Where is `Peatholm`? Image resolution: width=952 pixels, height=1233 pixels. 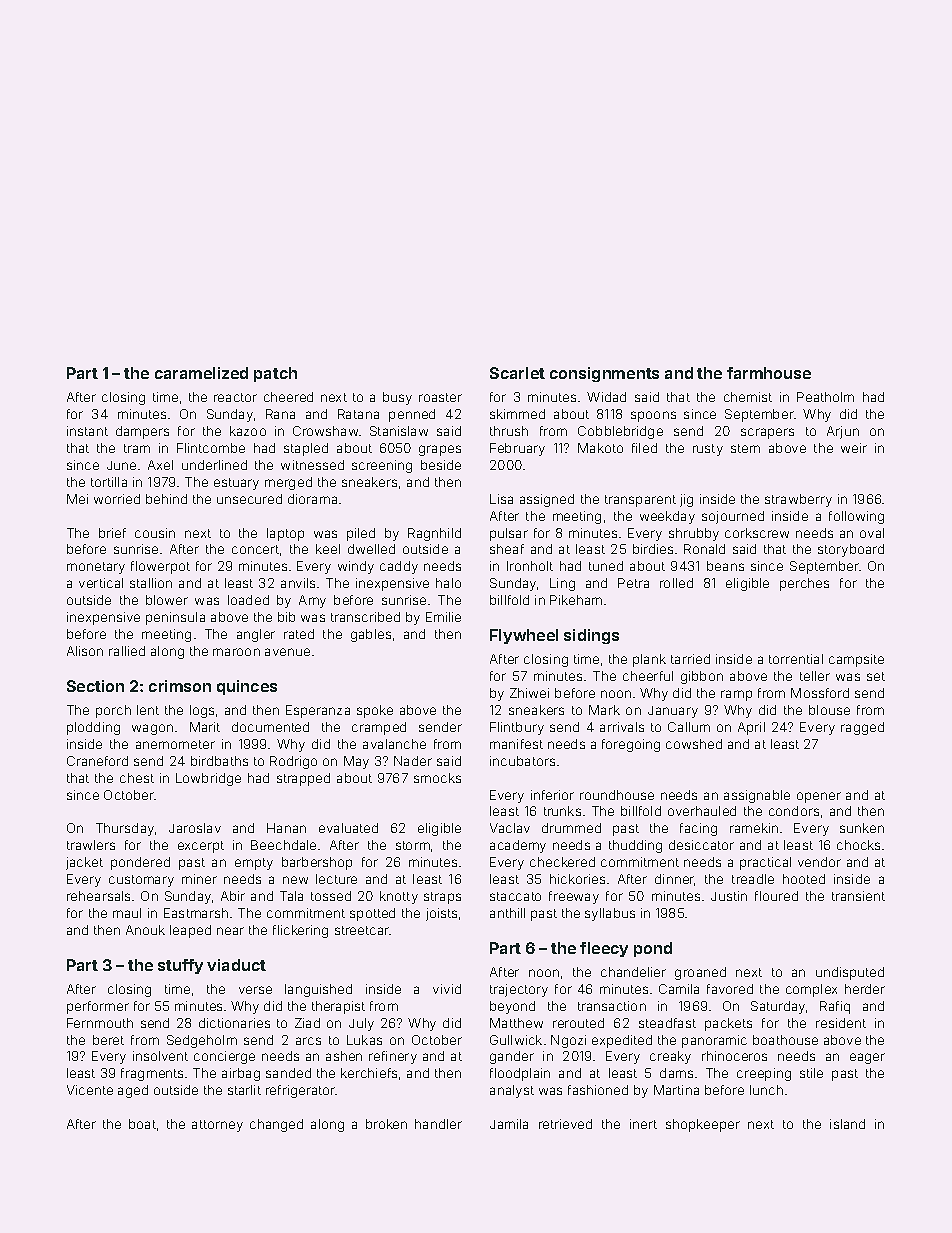 Peatholm is located at coordinates (825, 397).
